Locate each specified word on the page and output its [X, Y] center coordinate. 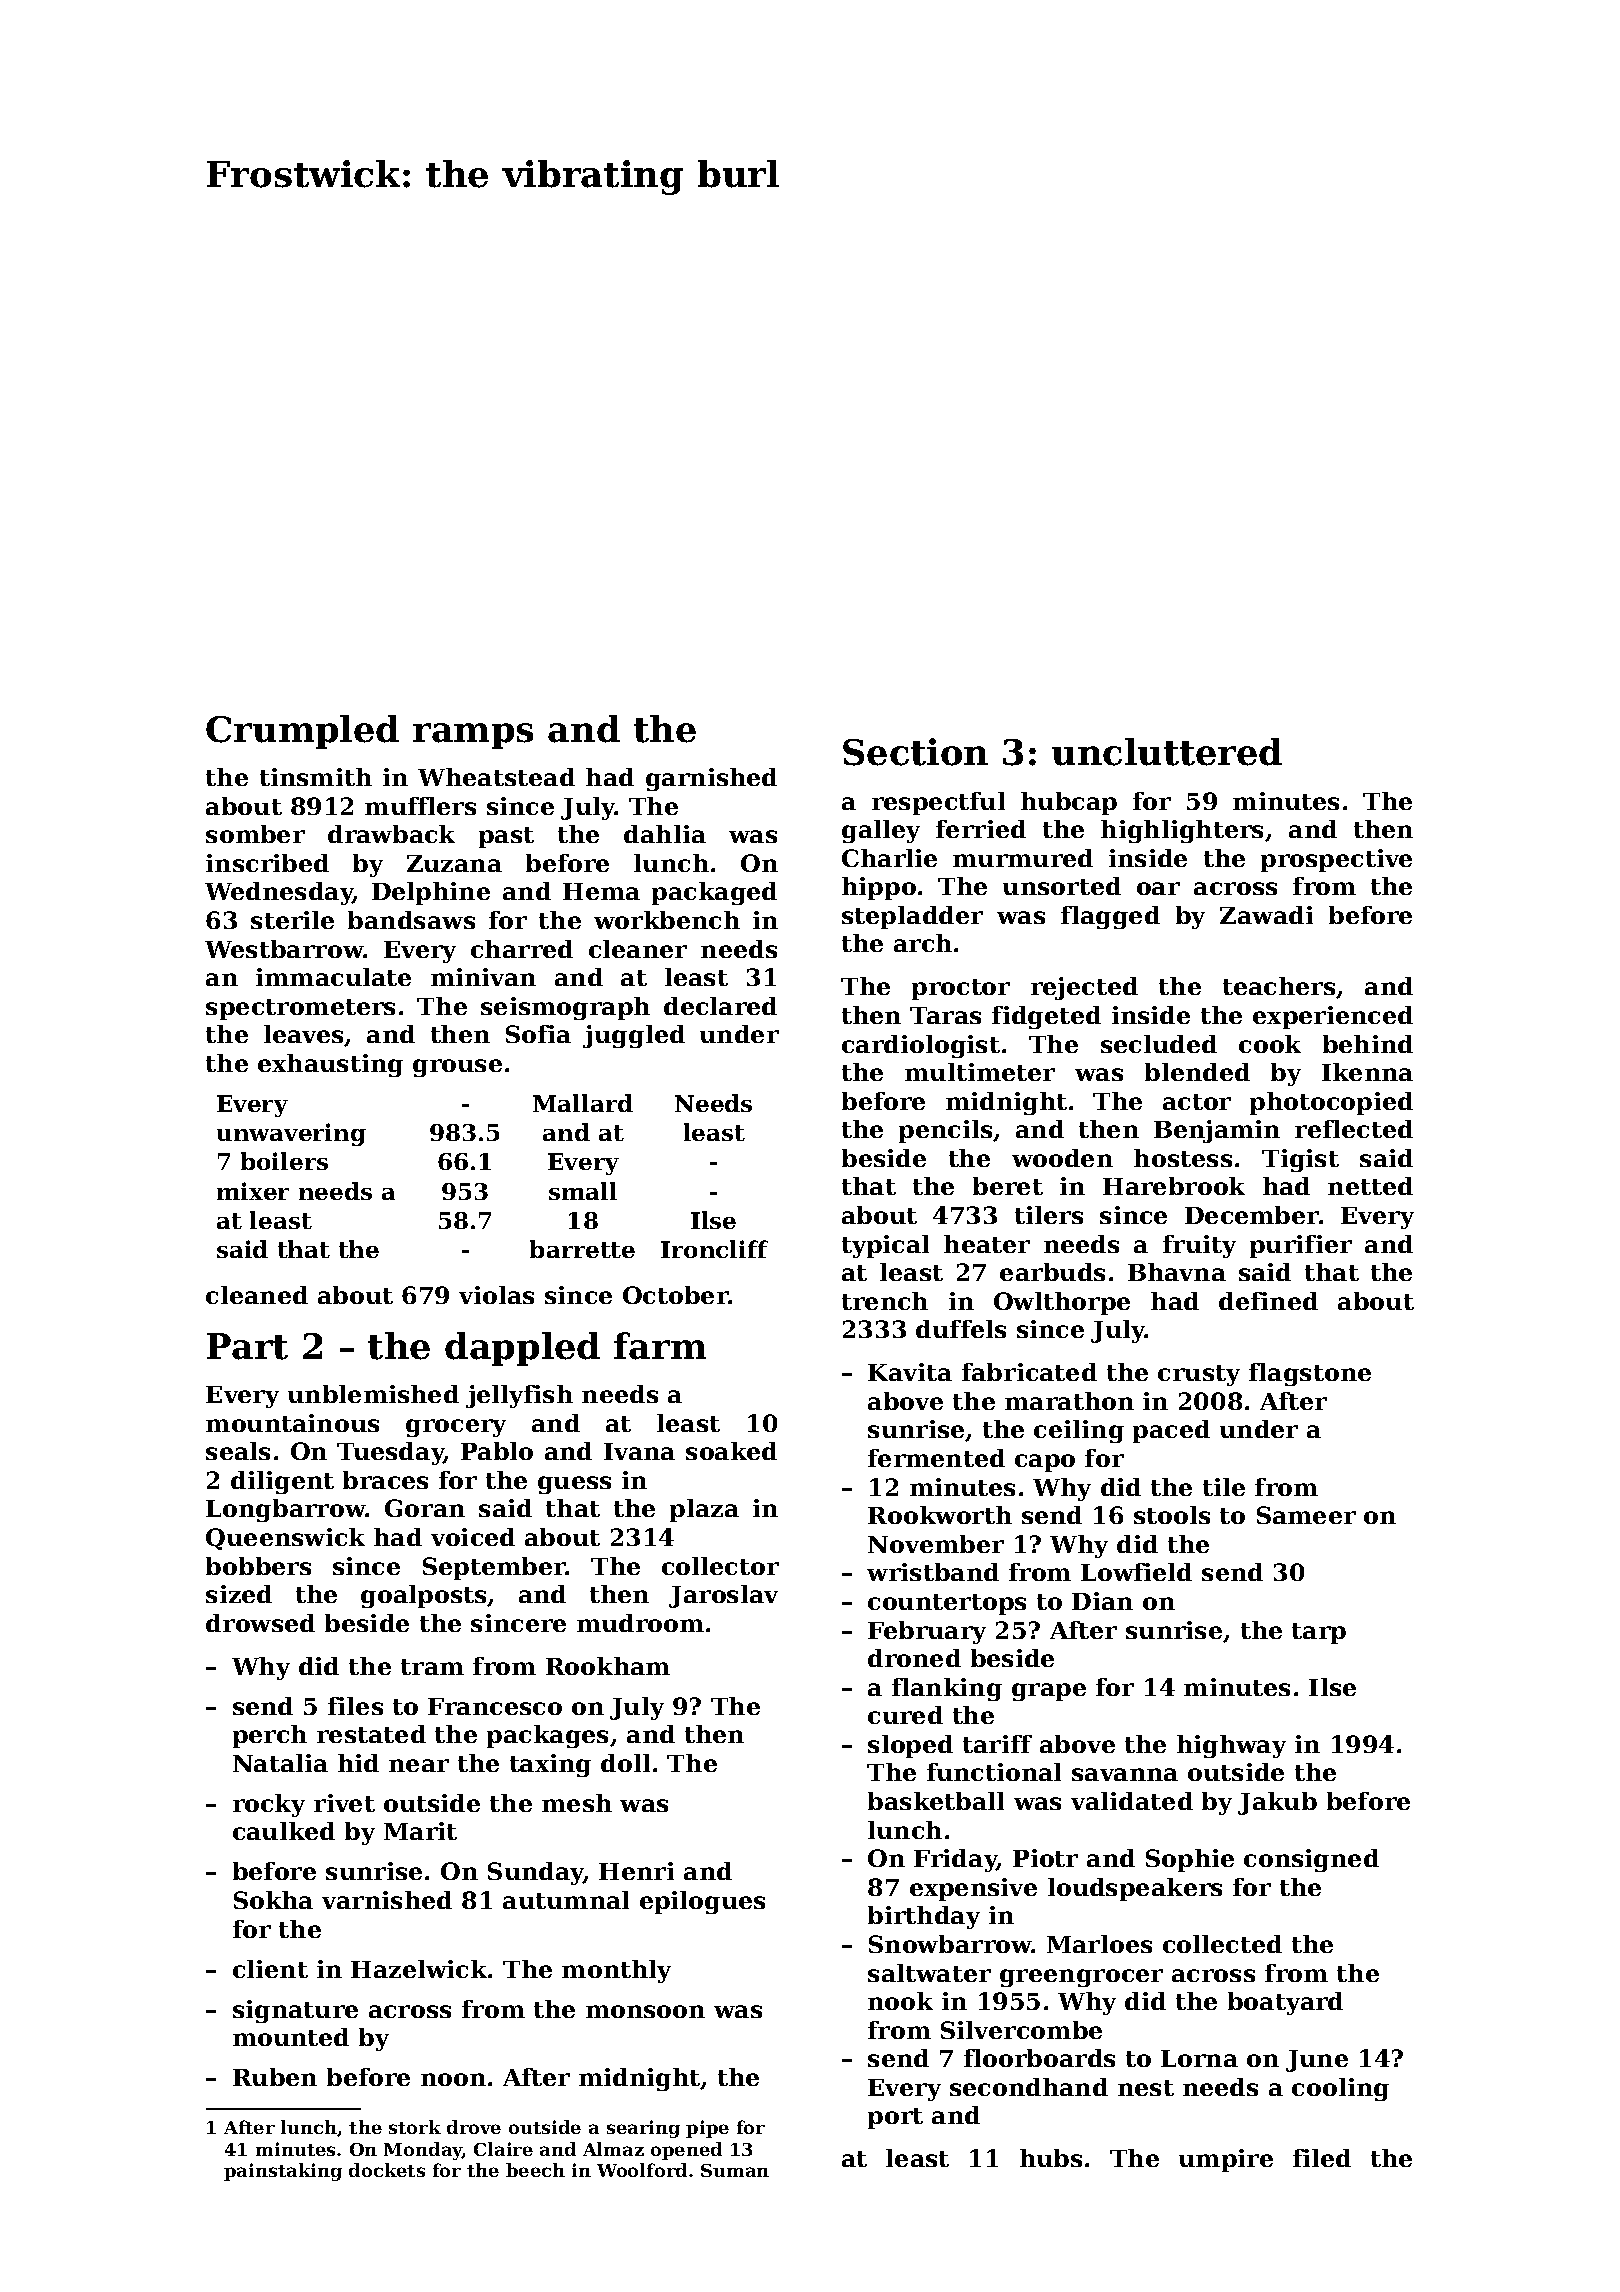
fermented [936, 1458]
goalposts [424, 1596]
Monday [423, 2151]
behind [1368, 1044]
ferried [981, 829]
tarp [1319, 1633]
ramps [473, 736]
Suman [735, 2170]
